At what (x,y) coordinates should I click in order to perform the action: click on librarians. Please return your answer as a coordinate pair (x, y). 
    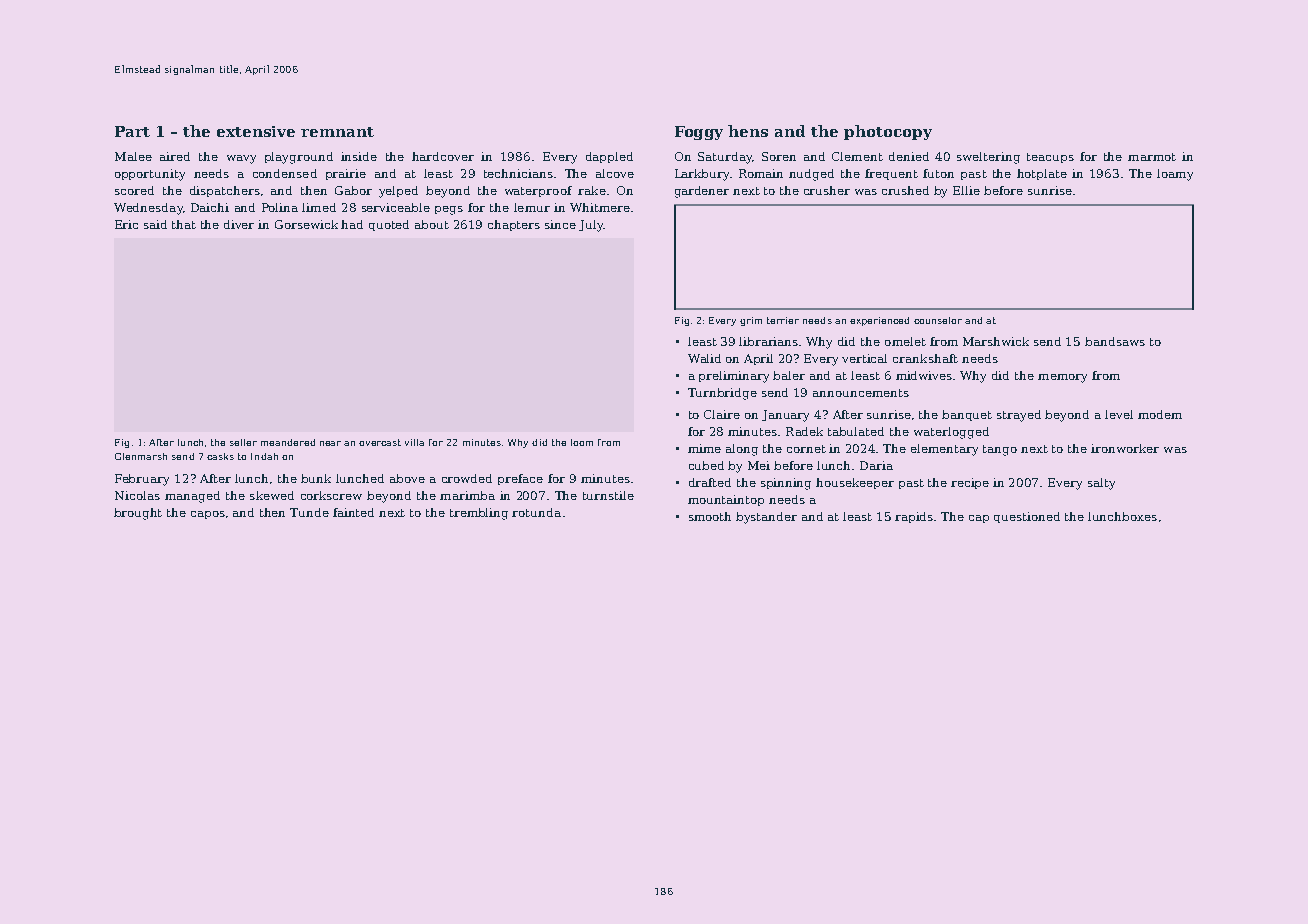
    Looking at the image, I should click on (769, 341).
